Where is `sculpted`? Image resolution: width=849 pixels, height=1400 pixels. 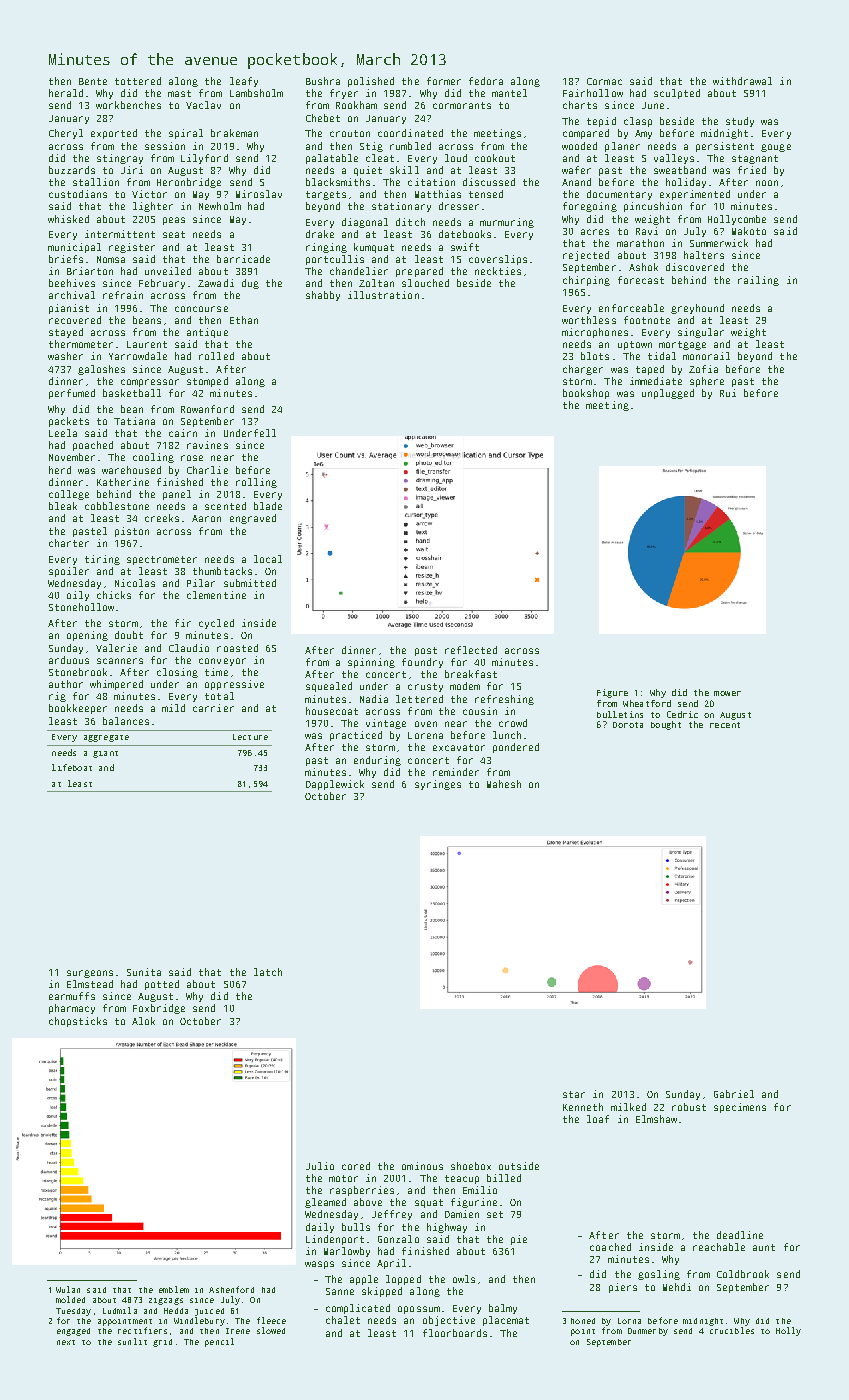 sculpted is located at coordinates (677, 94).
